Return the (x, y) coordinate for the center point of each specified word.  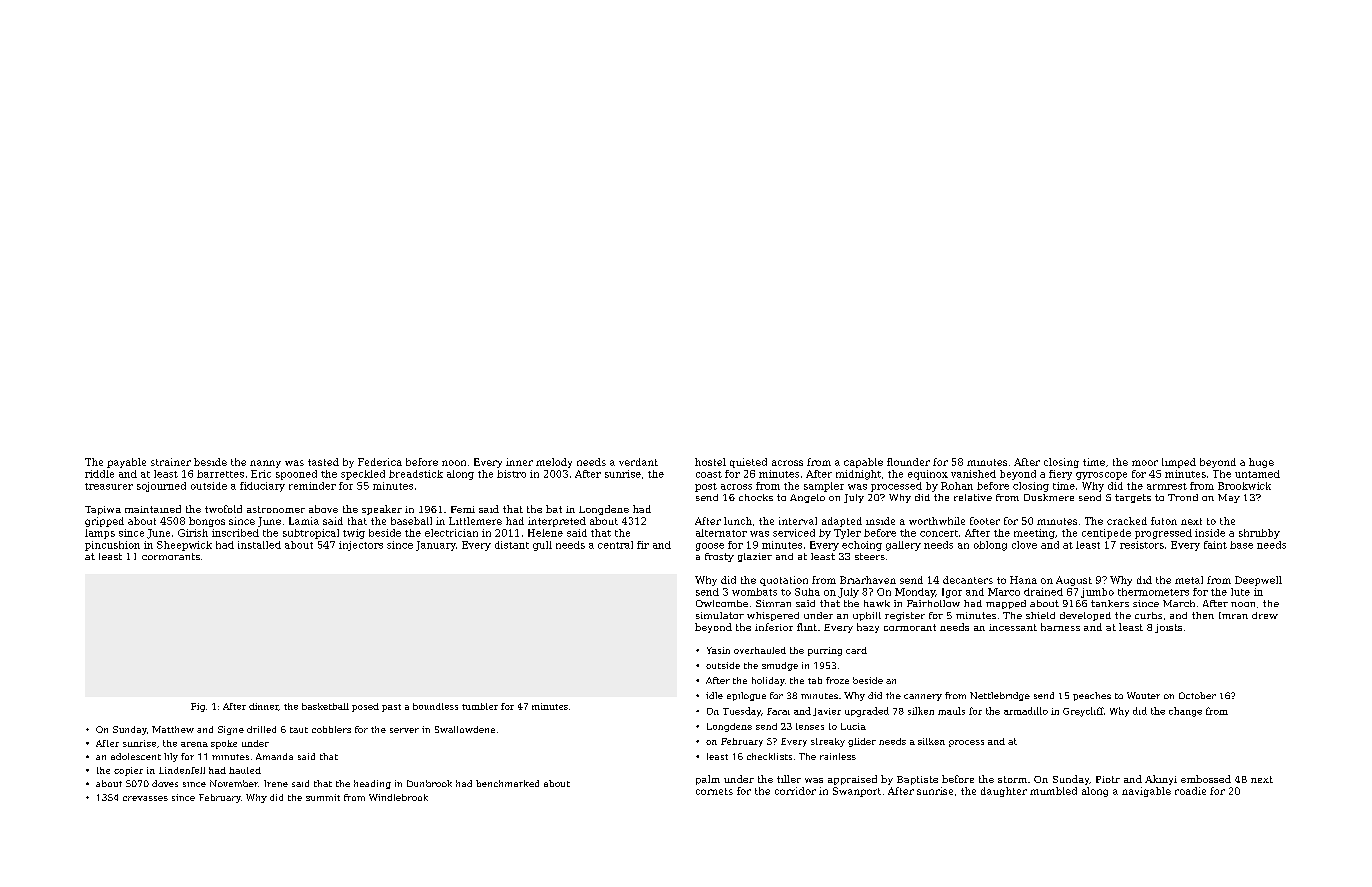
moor (1145, 463)
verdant (638, 462)
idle (714, 695)
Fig (198, 707)
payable (126, 463)
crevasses (145, 798)
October (1197, 695)
